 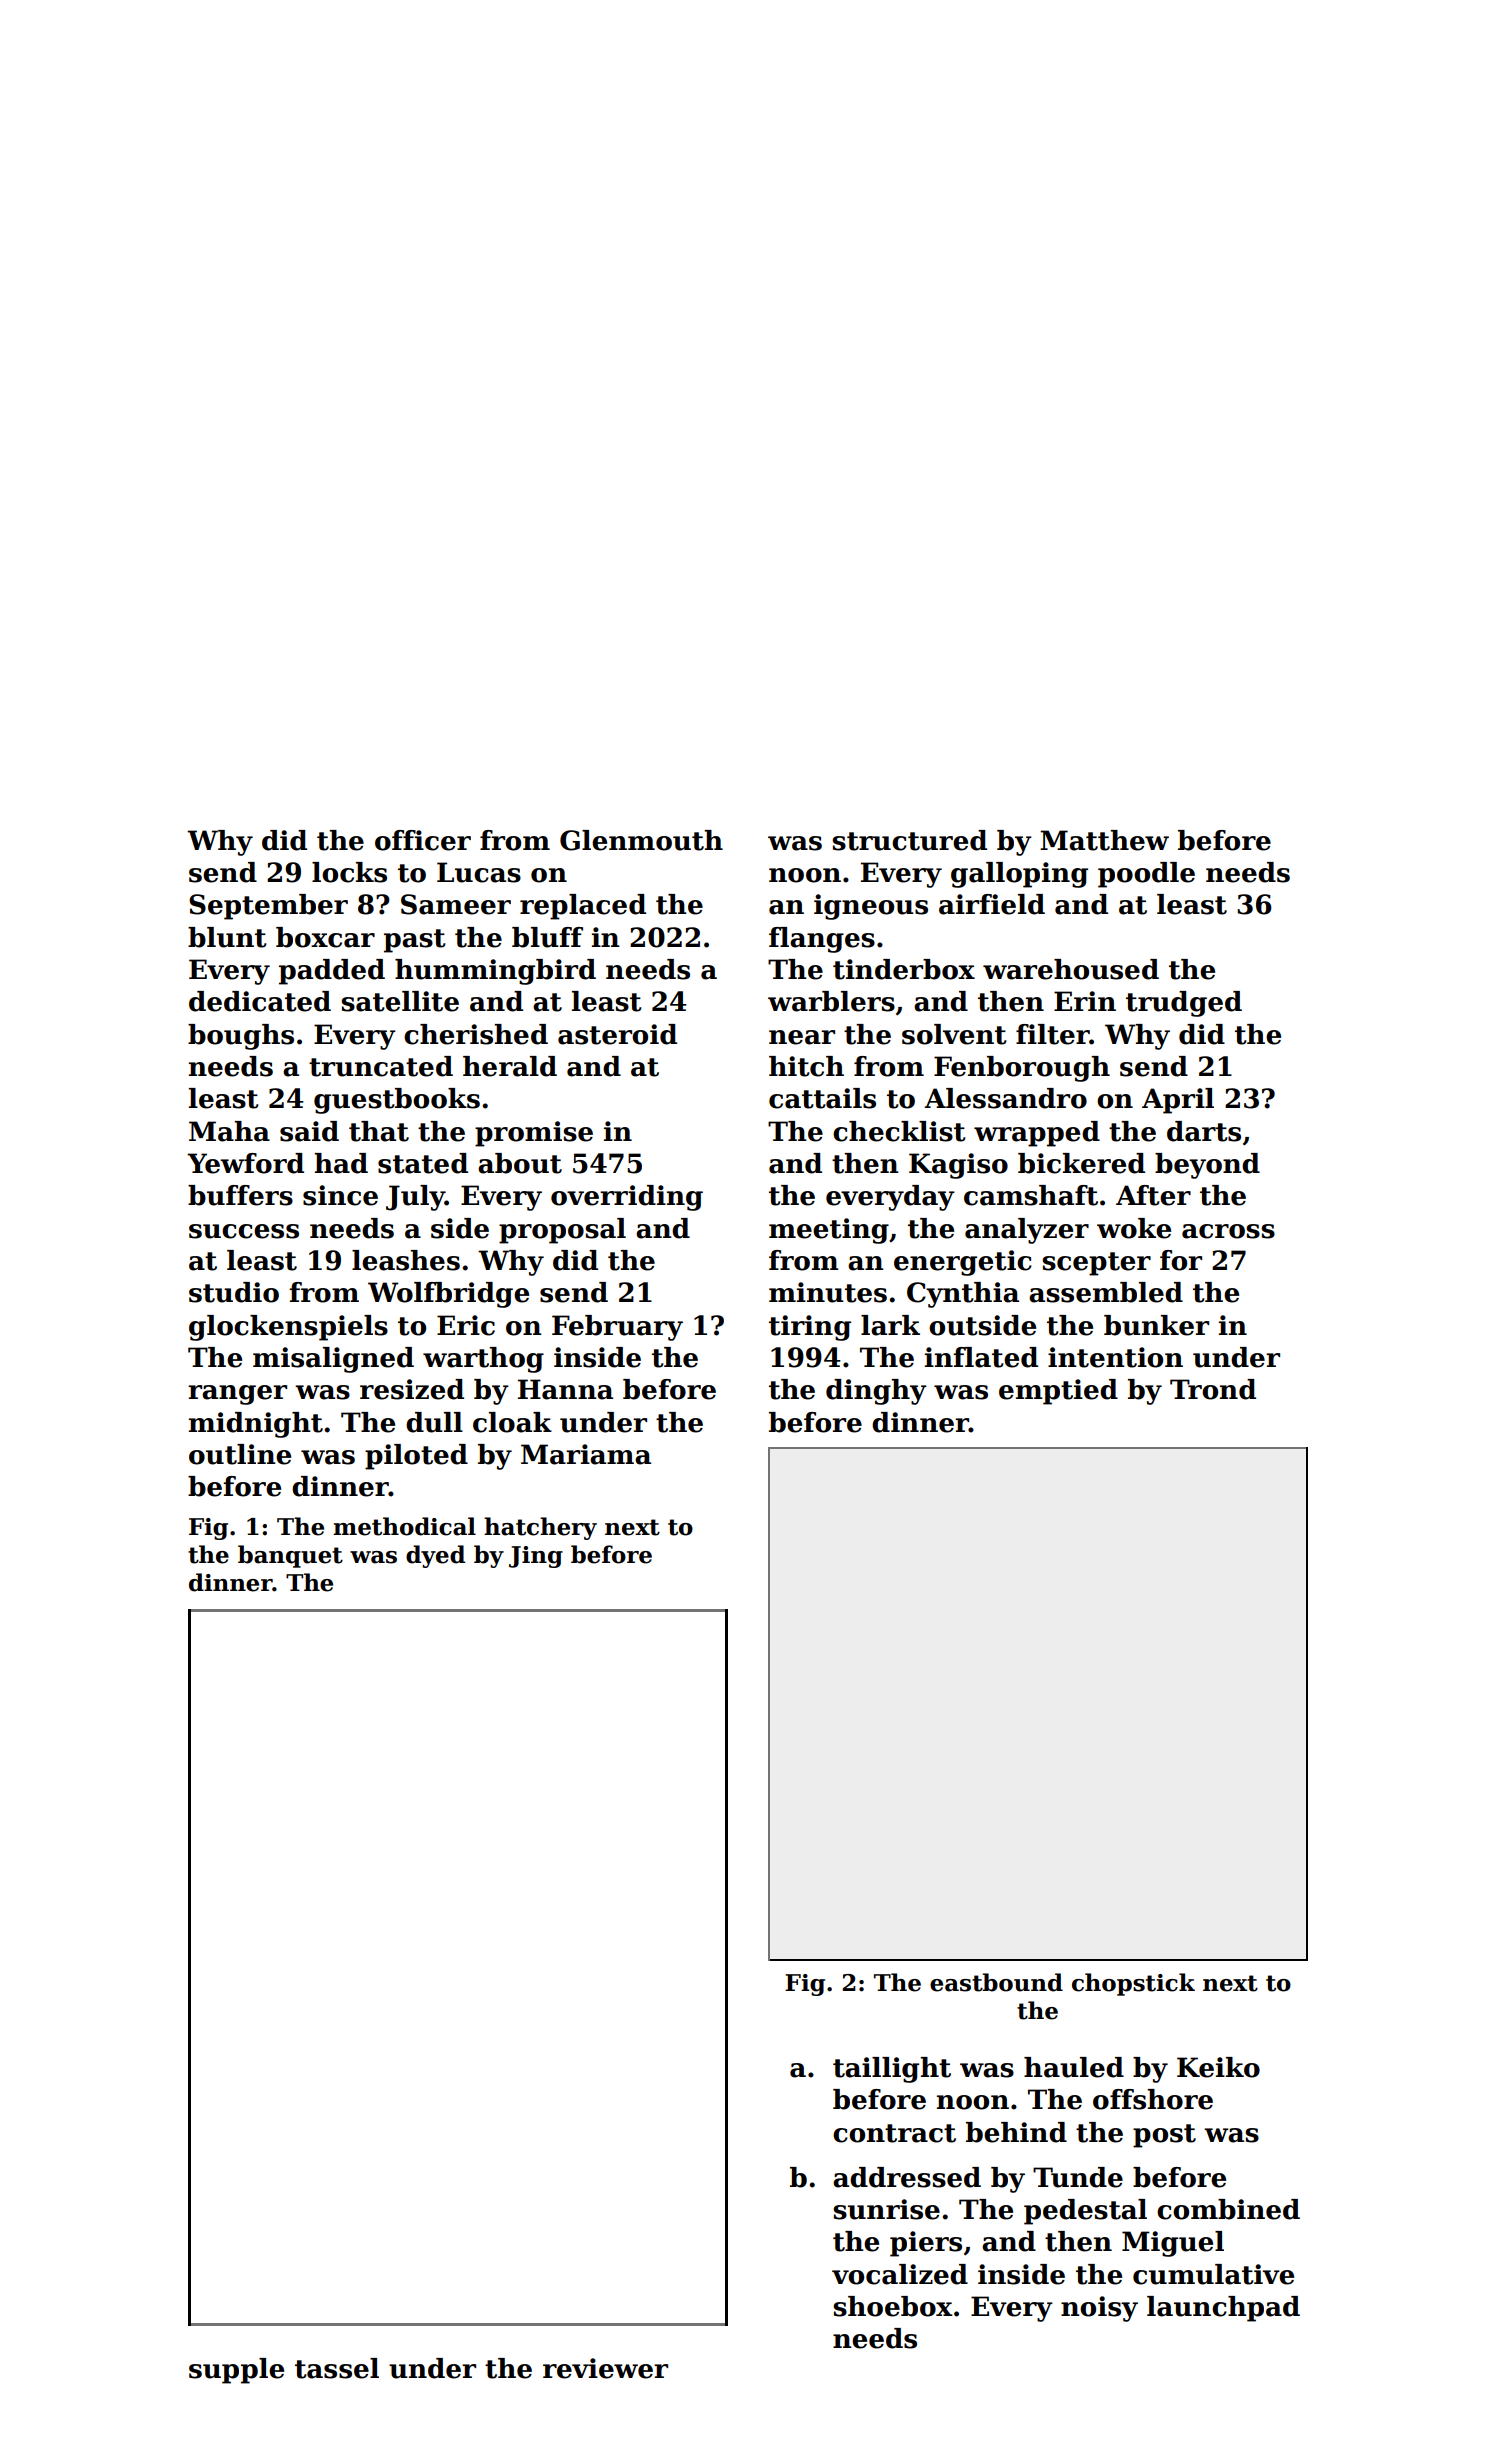 What do you see at coordinates (909, 840) in the page?
I see `structured` at bounding box center [909, 840].
